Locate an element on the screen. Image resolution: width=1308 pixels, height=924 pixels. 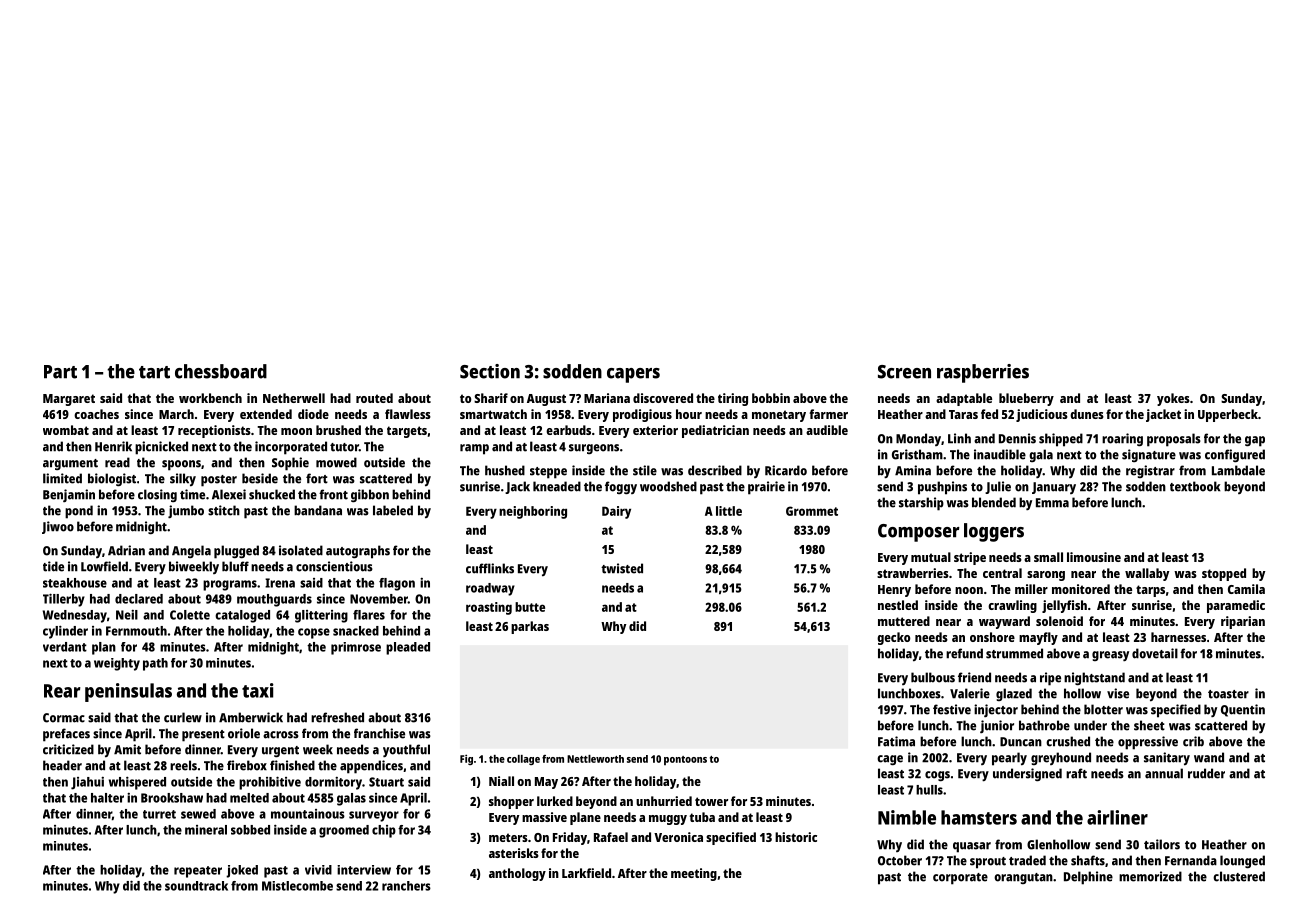
clustered is located at coordinates (1239, 876).
